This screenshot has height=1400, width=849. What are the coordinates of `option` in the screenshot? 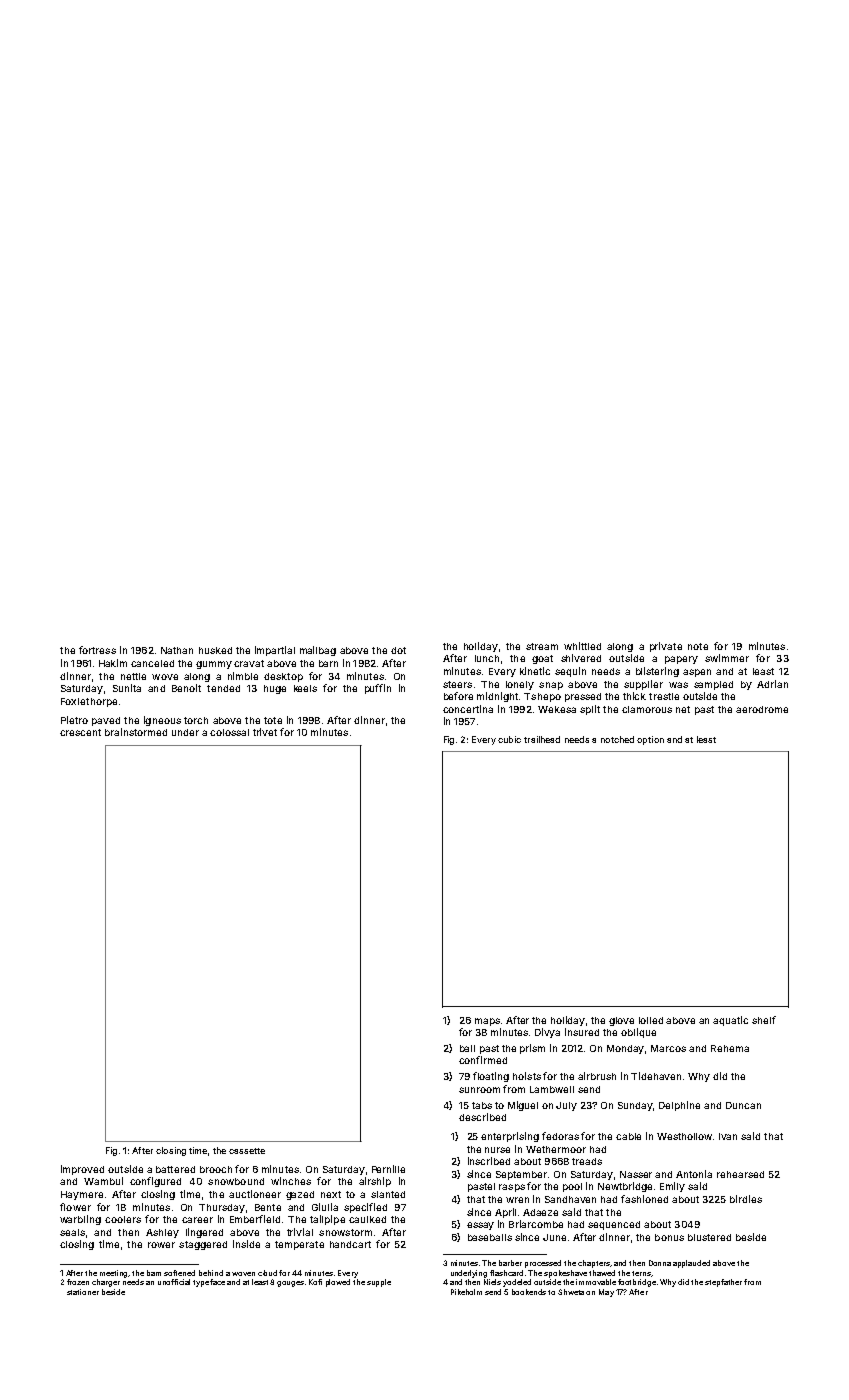 It's located at (650, 740).
